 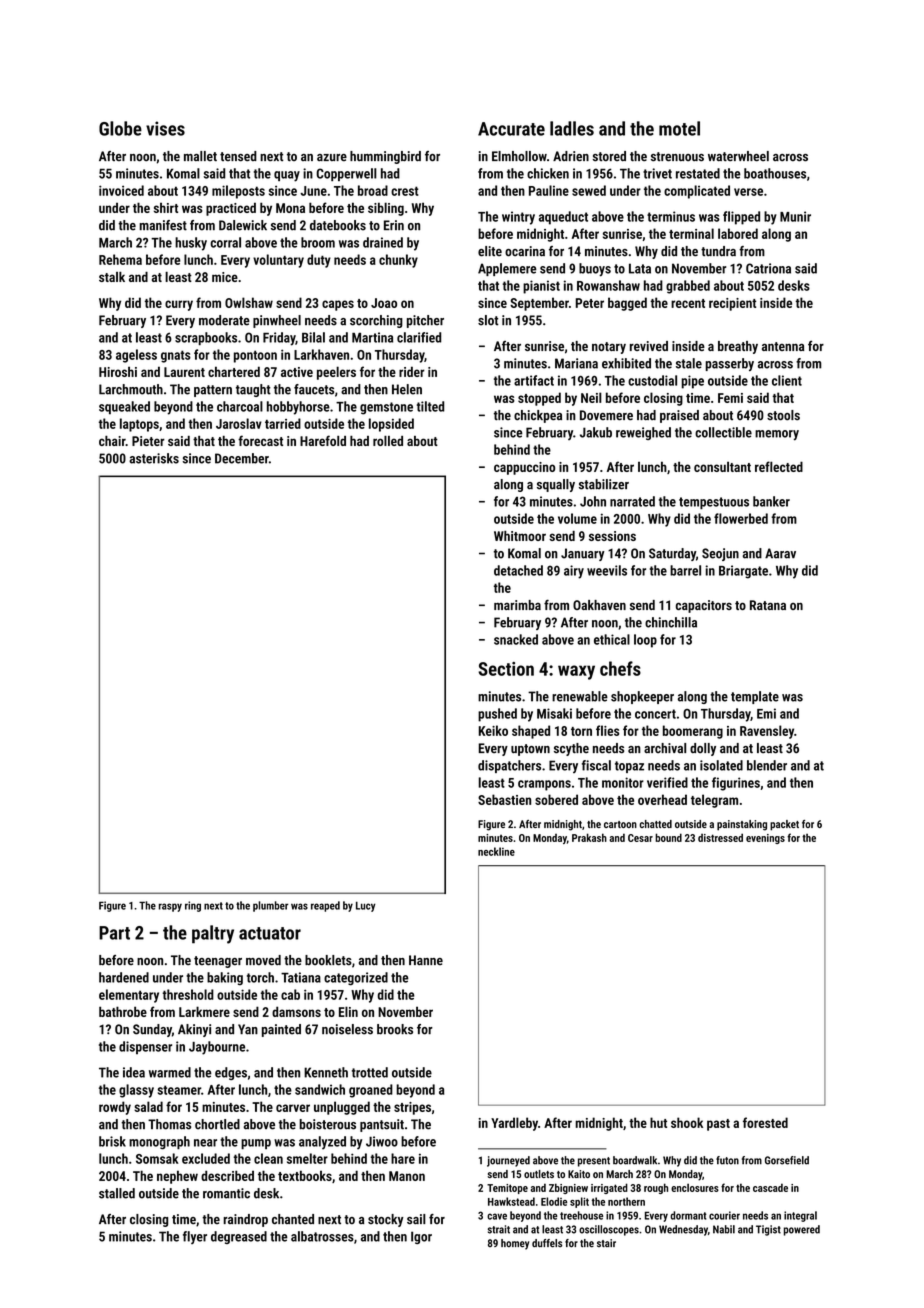 What do you see at coordinates (293, 1219) in the image?
I see `chanted` at bounding box center [293, 1219].
